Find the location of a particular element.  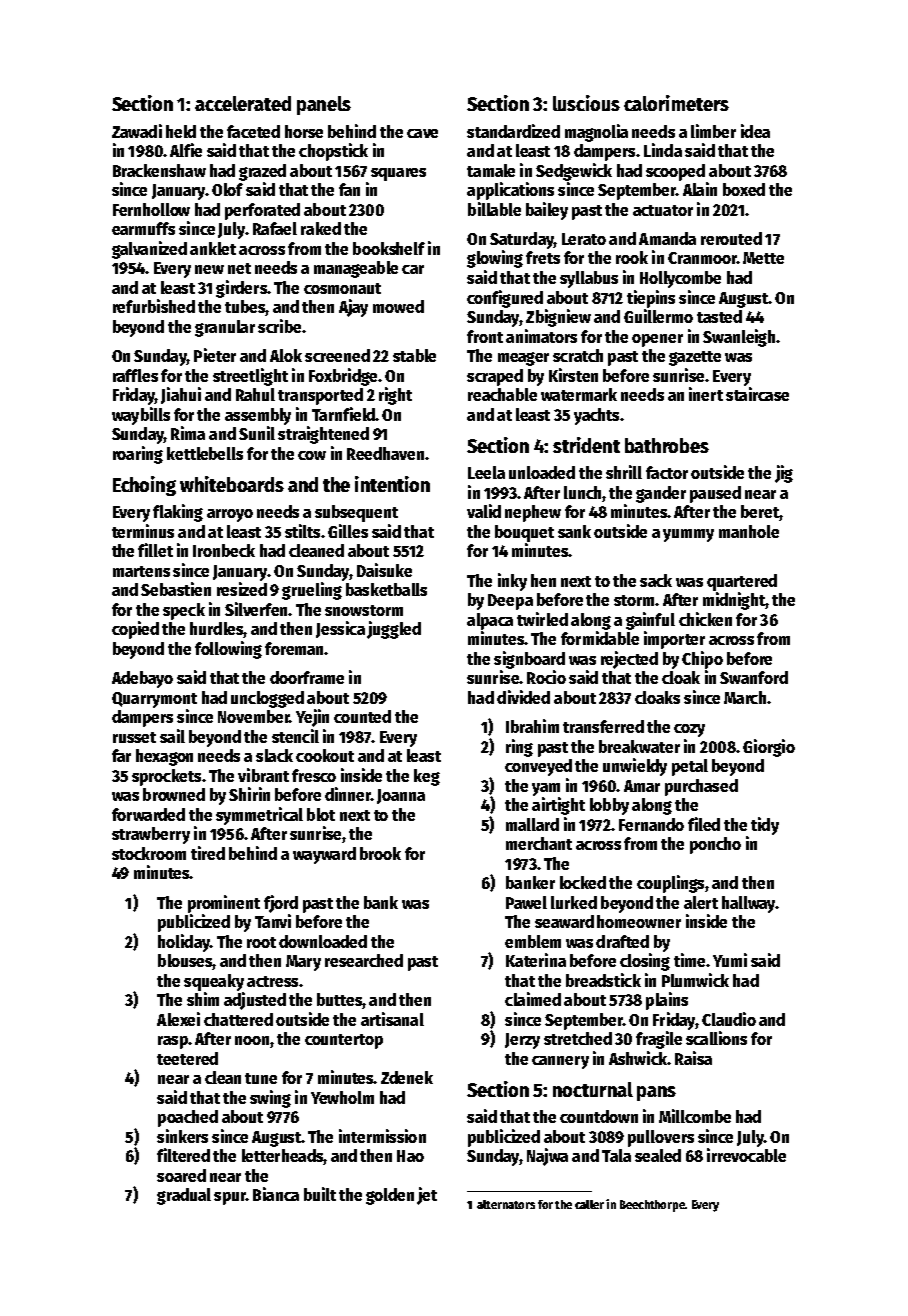

manhole is located at coordinates (749, 531).
